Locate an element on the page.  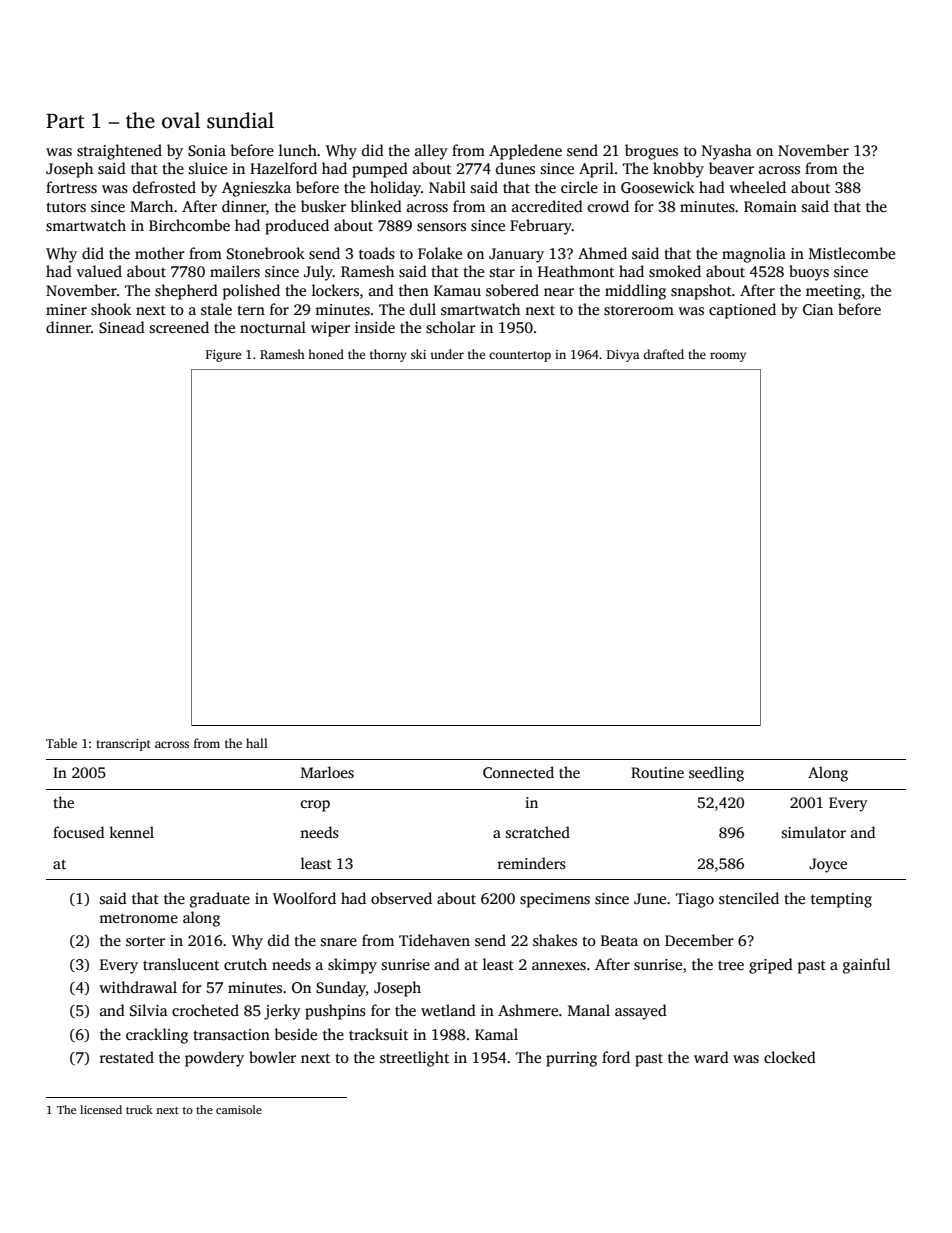
oval is located at coordinates (181, 120).
